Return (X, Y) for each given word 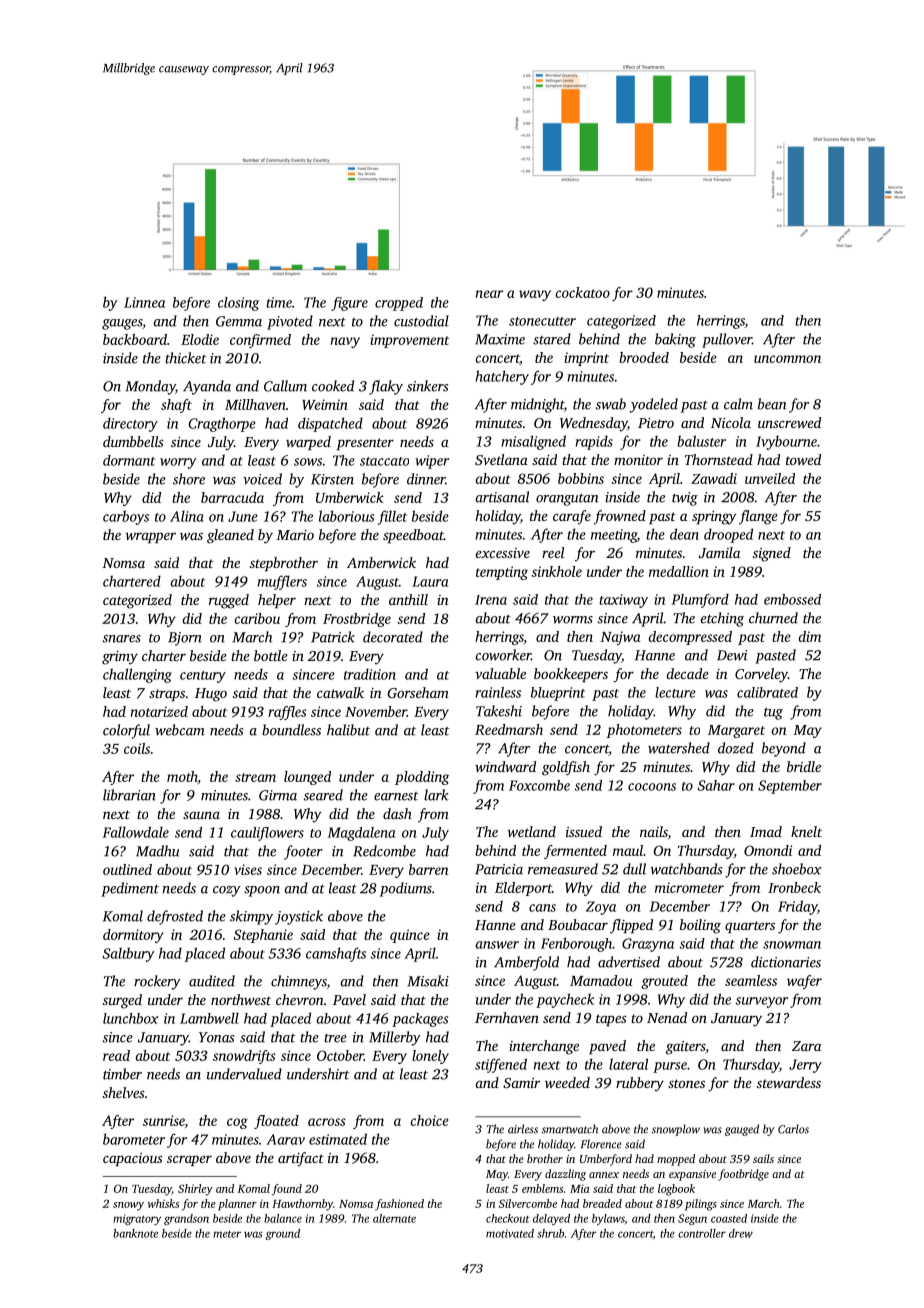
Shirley (195, 1190)
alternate (394, 1218)
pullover (727, 340)
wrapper (151, 537)
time (279, 302)
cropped (399, 304)
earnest (396, 796)
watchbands (686, 869)
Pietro (656, 423)
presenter (365, 444)
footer (303, 852)
